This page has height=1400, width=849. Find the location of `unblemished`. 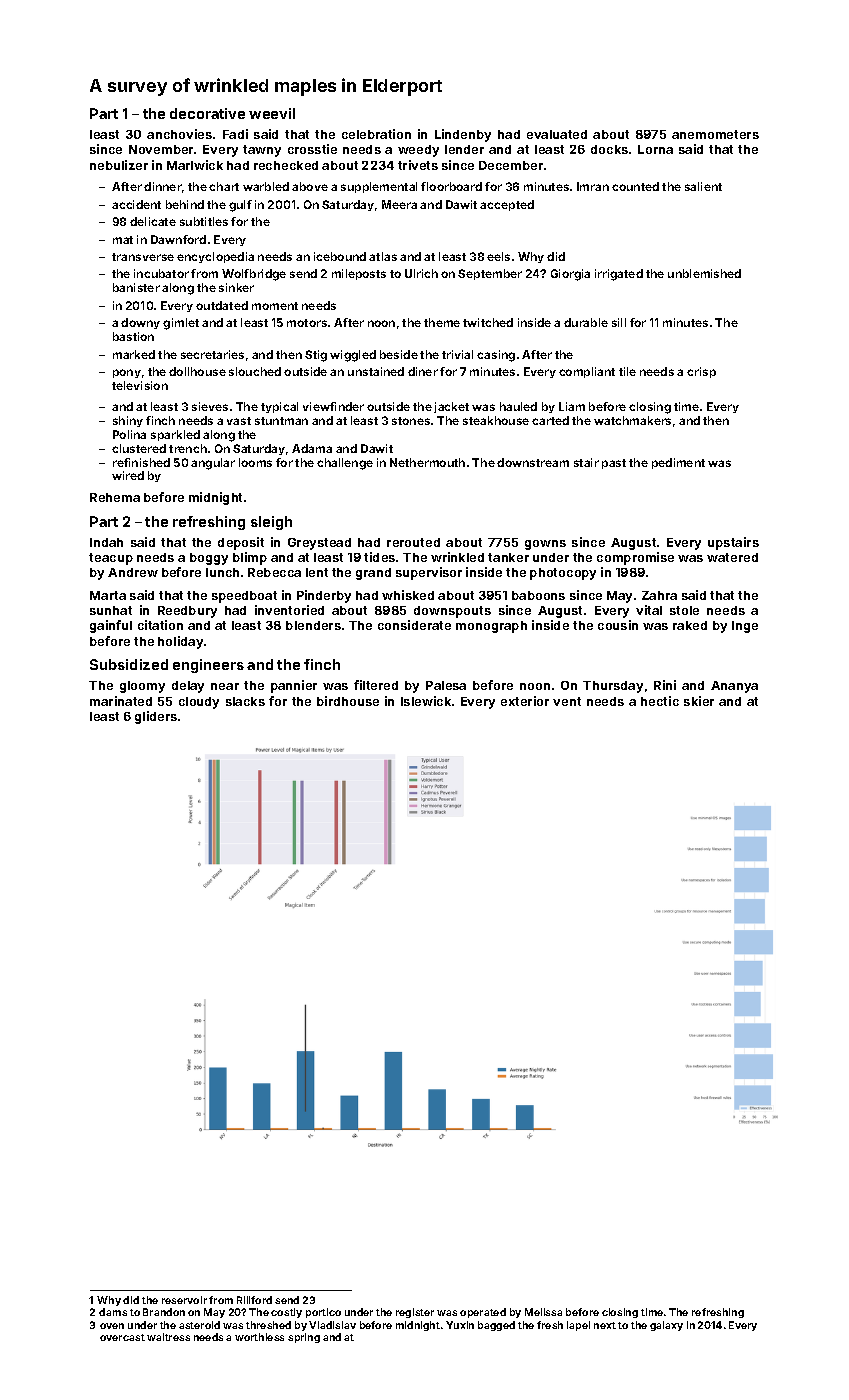

unblemished is located at coordinates (704, 273).
